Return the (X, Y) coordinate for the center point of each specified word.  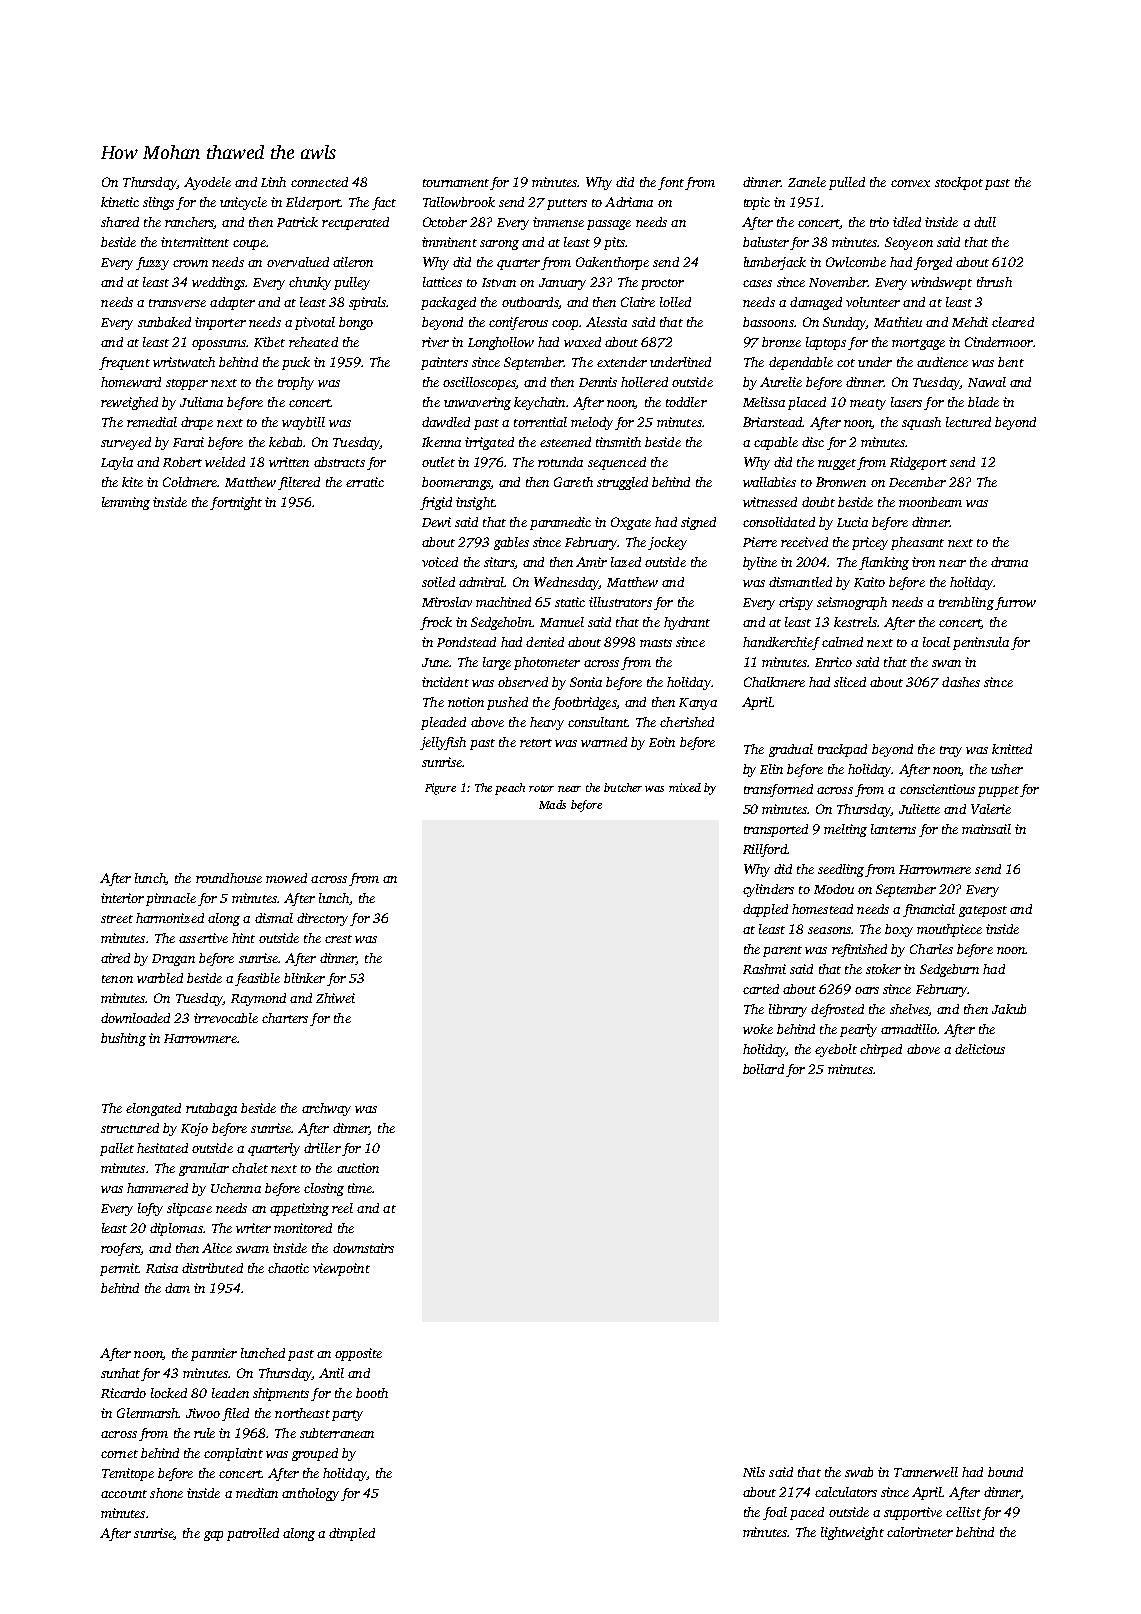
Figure (440, 789)
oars (867, 990)
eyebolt (836, 1050)
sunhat (120, 1373)
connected (319, 182)
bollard (763, 1069)
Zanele (807, 182)
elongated (153, 1109)
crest (338, 939)
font (671, 183)
